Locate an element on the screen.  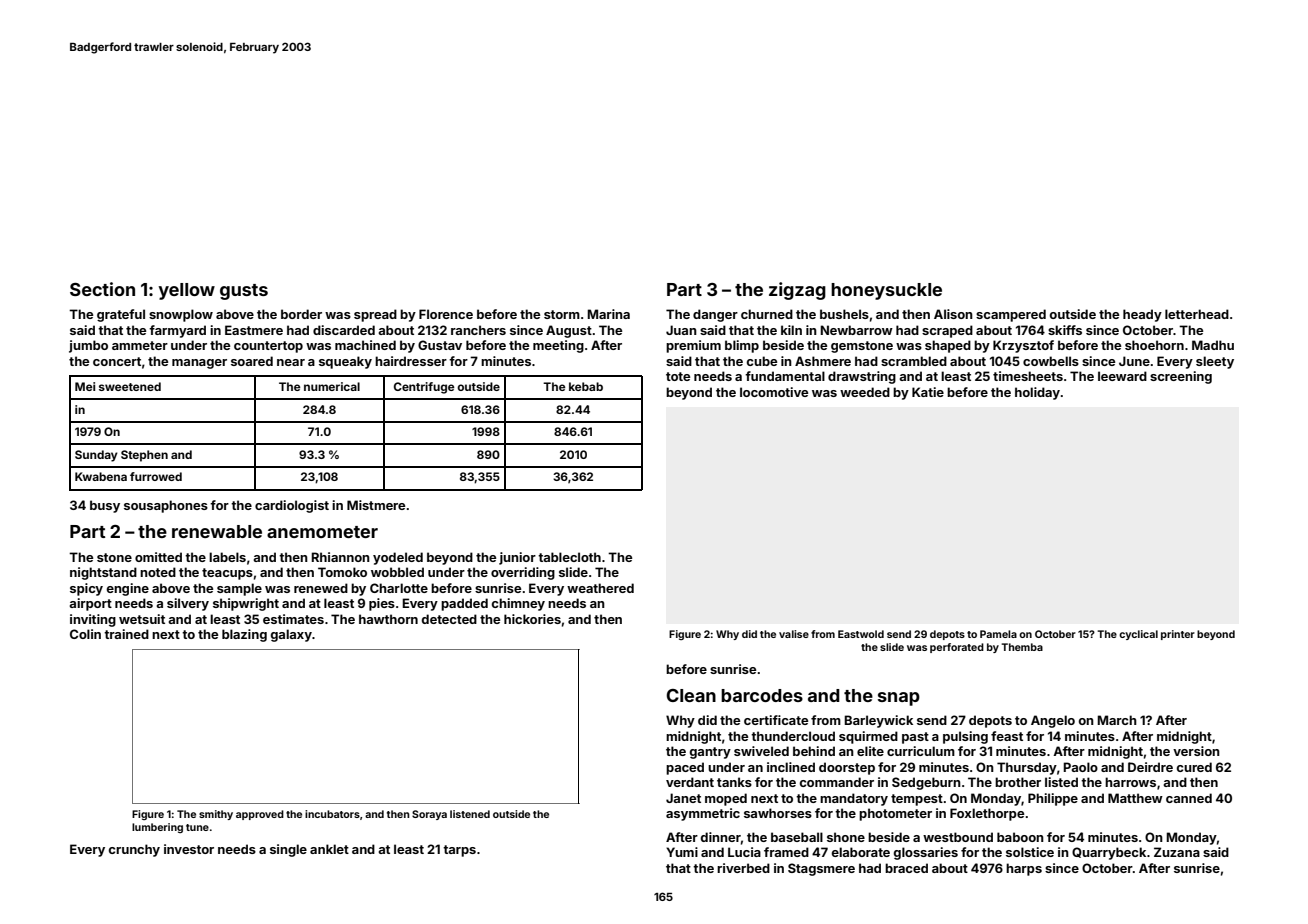
incubators is located at coordinates (332, 814).
